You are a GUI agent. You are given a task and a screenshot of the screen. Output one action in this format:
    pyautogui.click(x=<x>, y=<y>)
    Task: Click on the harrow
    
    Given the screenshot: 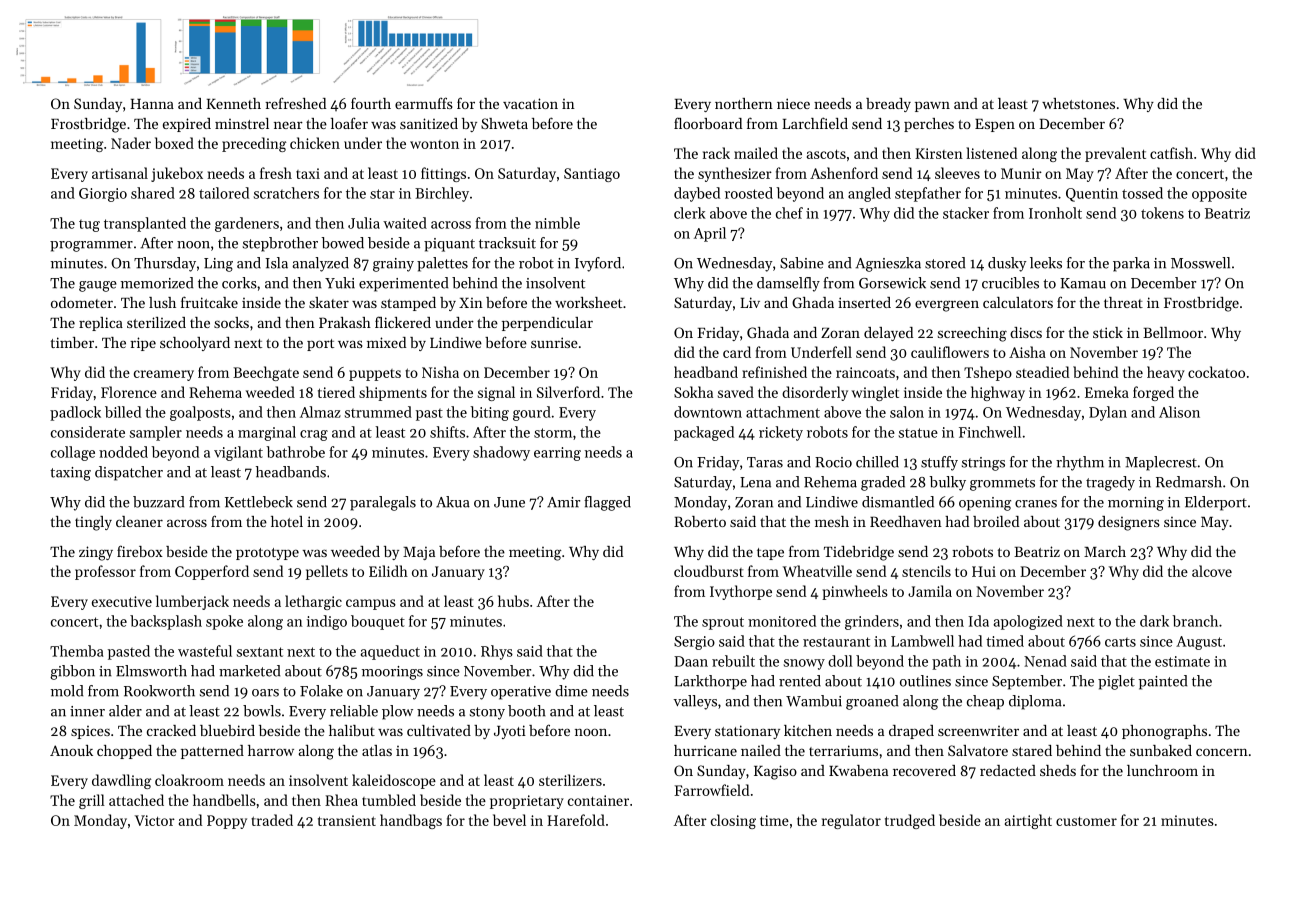 What is the action you would take?
    pyautogui.click(x=271, y=750)
